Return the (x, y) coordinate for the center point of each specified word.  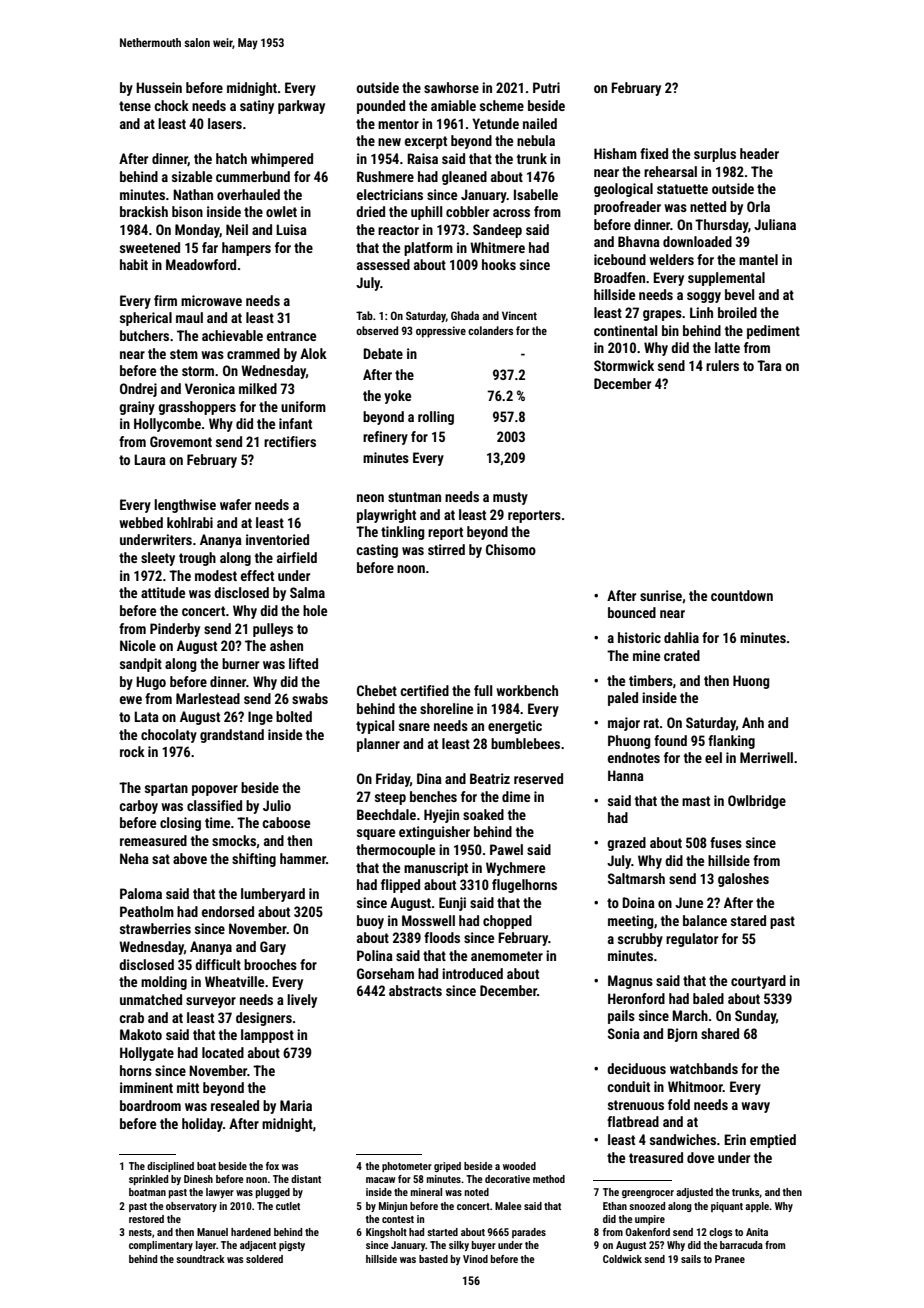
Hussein (159, 87)
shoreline (446, 708)
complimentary (161, 1246)
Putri (546, 87)
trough (197, 559)
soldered (264, 1259)
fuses (726, 842)
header (759, 153)
